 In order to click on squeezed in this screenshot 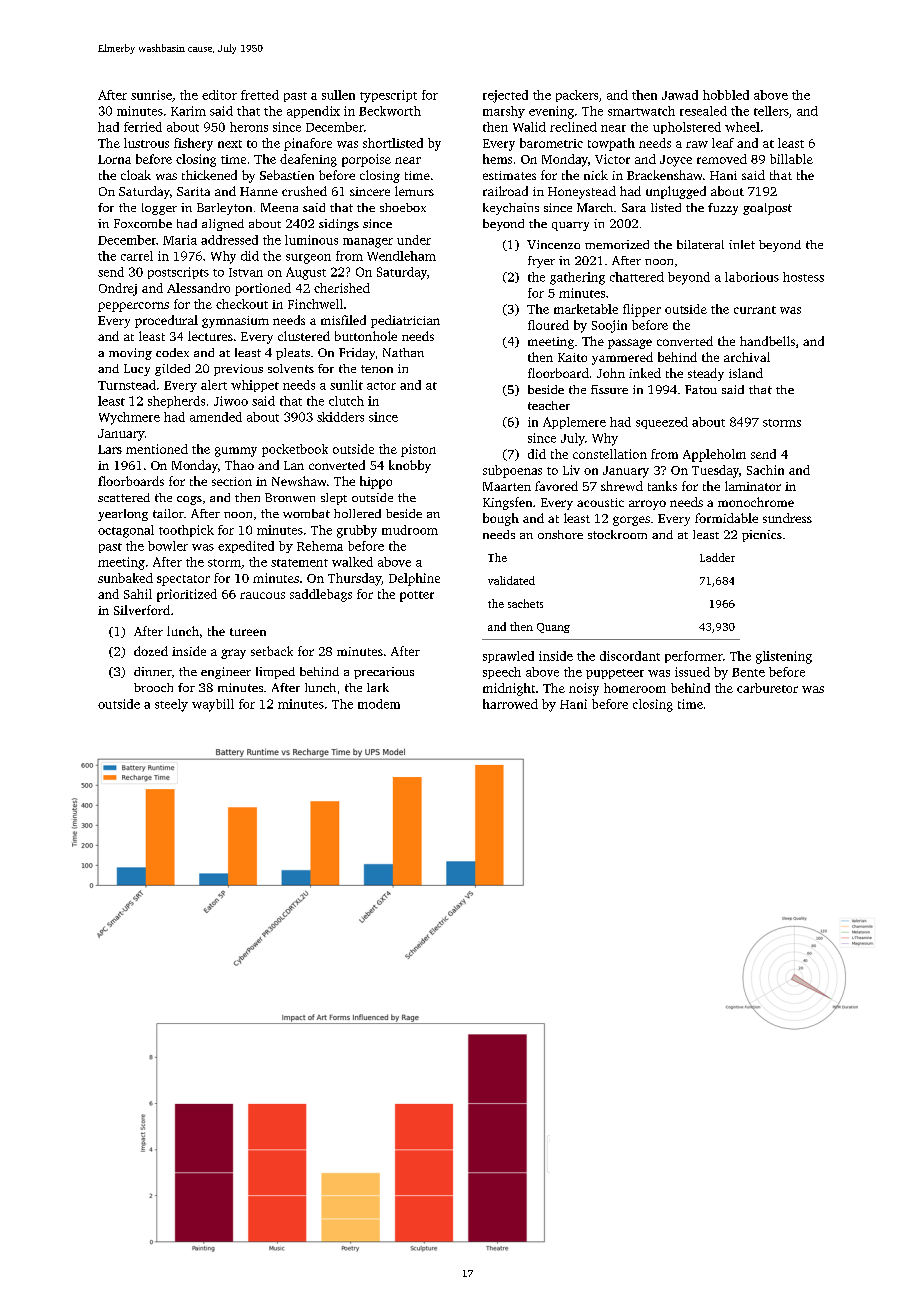, I will do `click(662, 423)`.
